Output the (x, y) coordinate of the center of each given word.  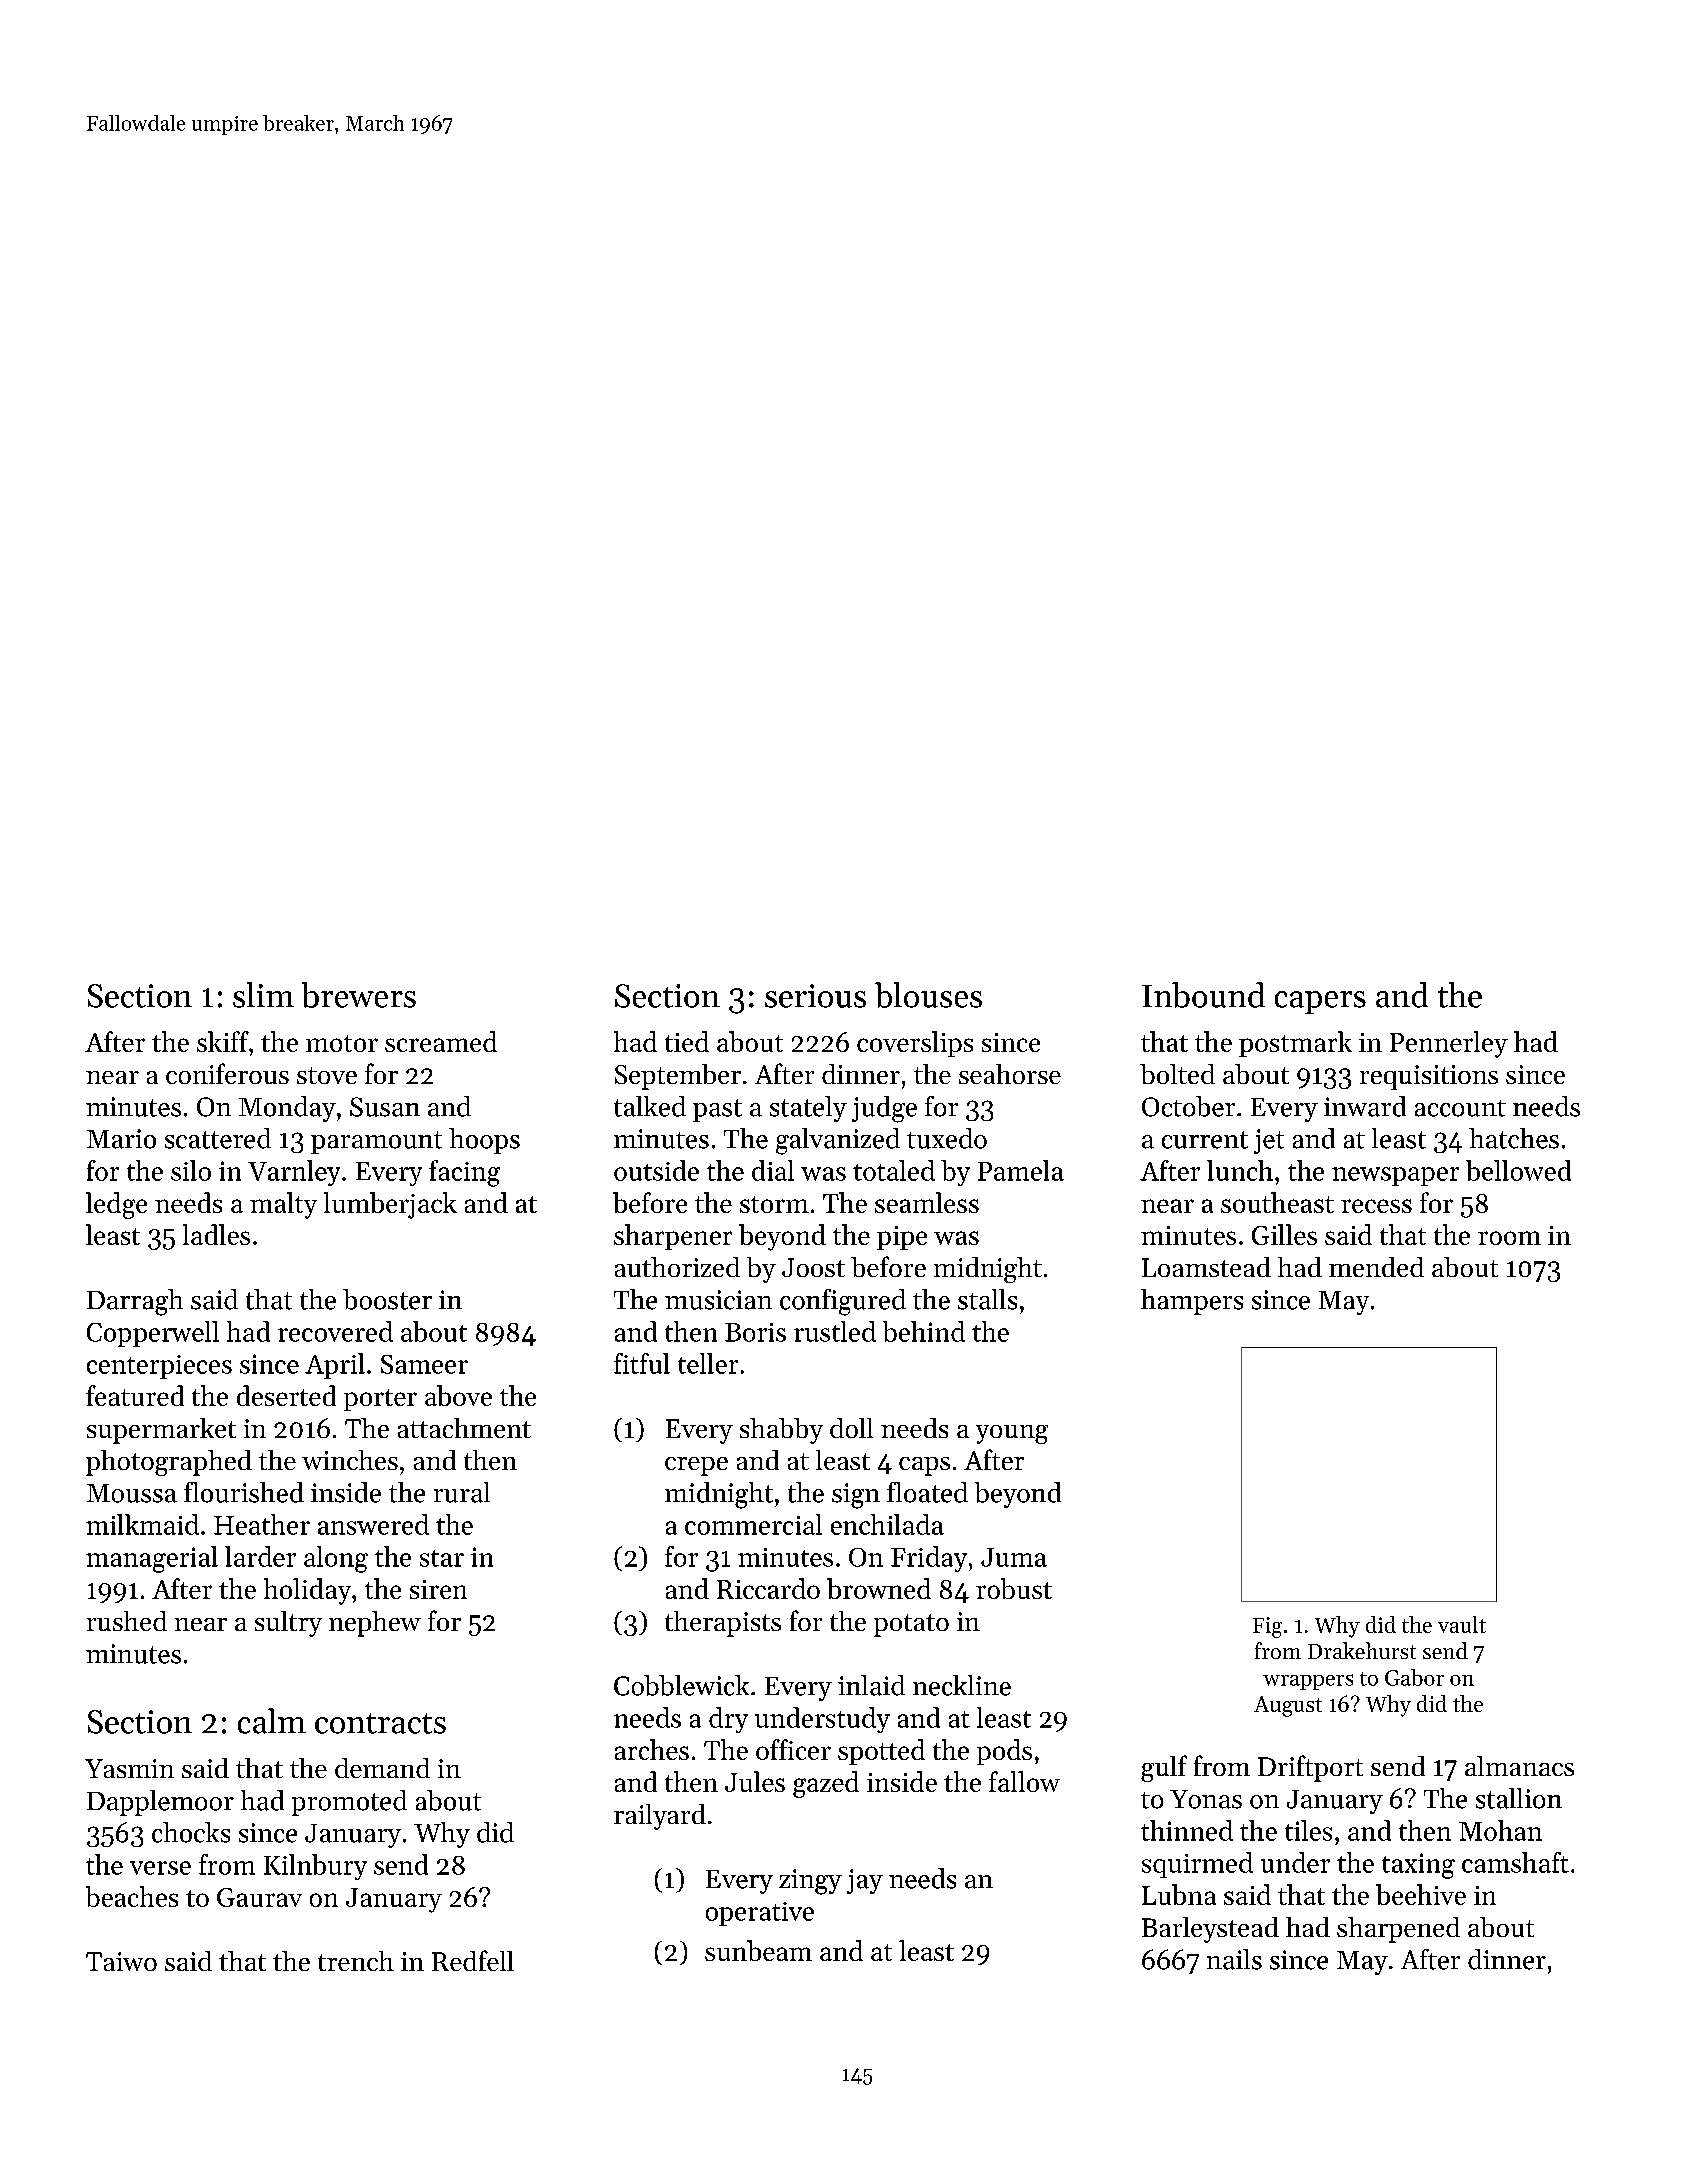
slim (263, 995)
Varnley (294, 1173)
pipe (902, 1238)
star (442, 1558)
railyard (660, 1817)
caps (924, 1466)
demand (382, 1768)
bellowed (1518, 1170)
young (1012, 1434)
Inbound (1203, 995)
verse (160, 1868)
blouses (928, 995)
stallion (1519, 1798)
